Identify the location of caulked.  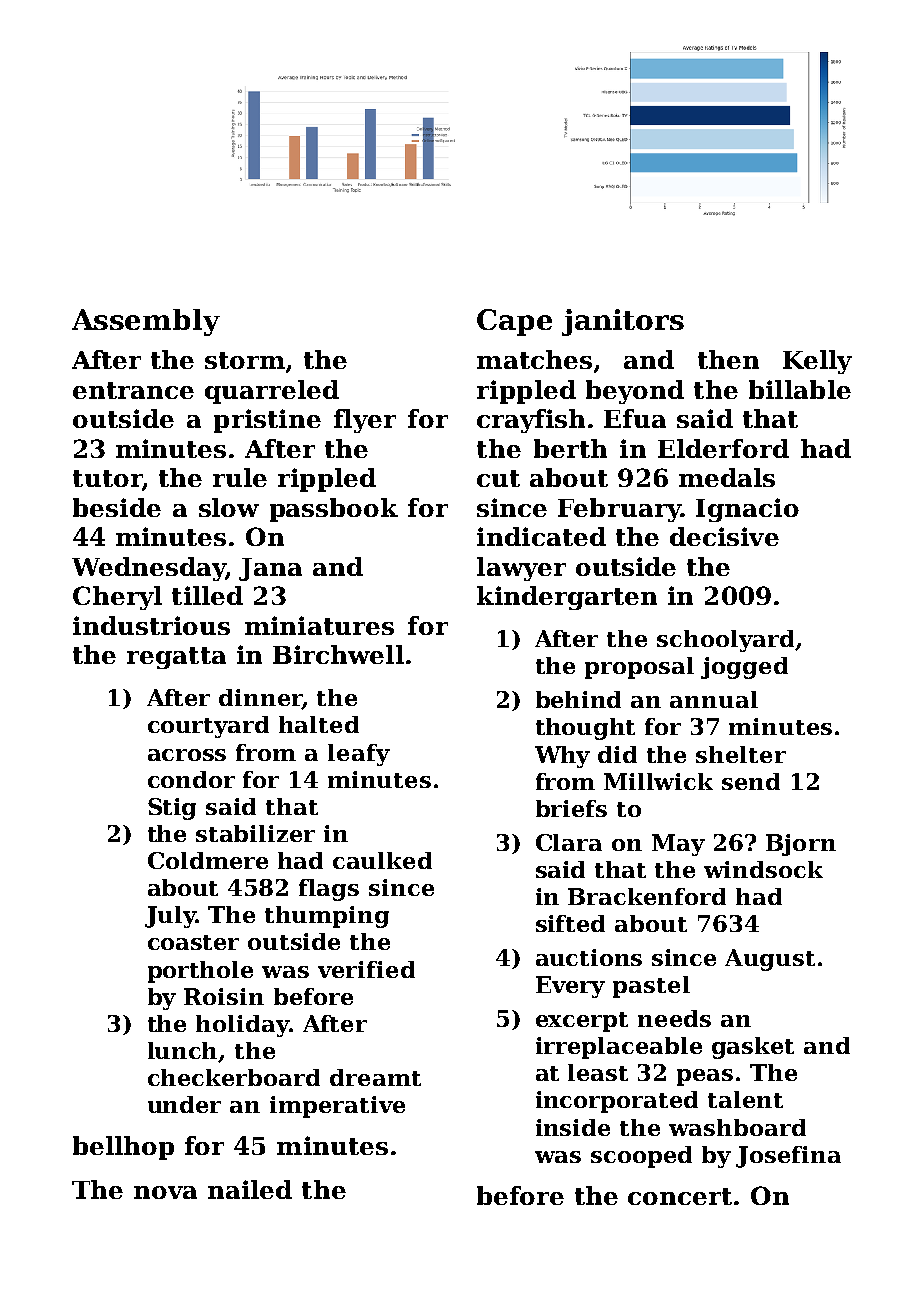
(382, 860).
